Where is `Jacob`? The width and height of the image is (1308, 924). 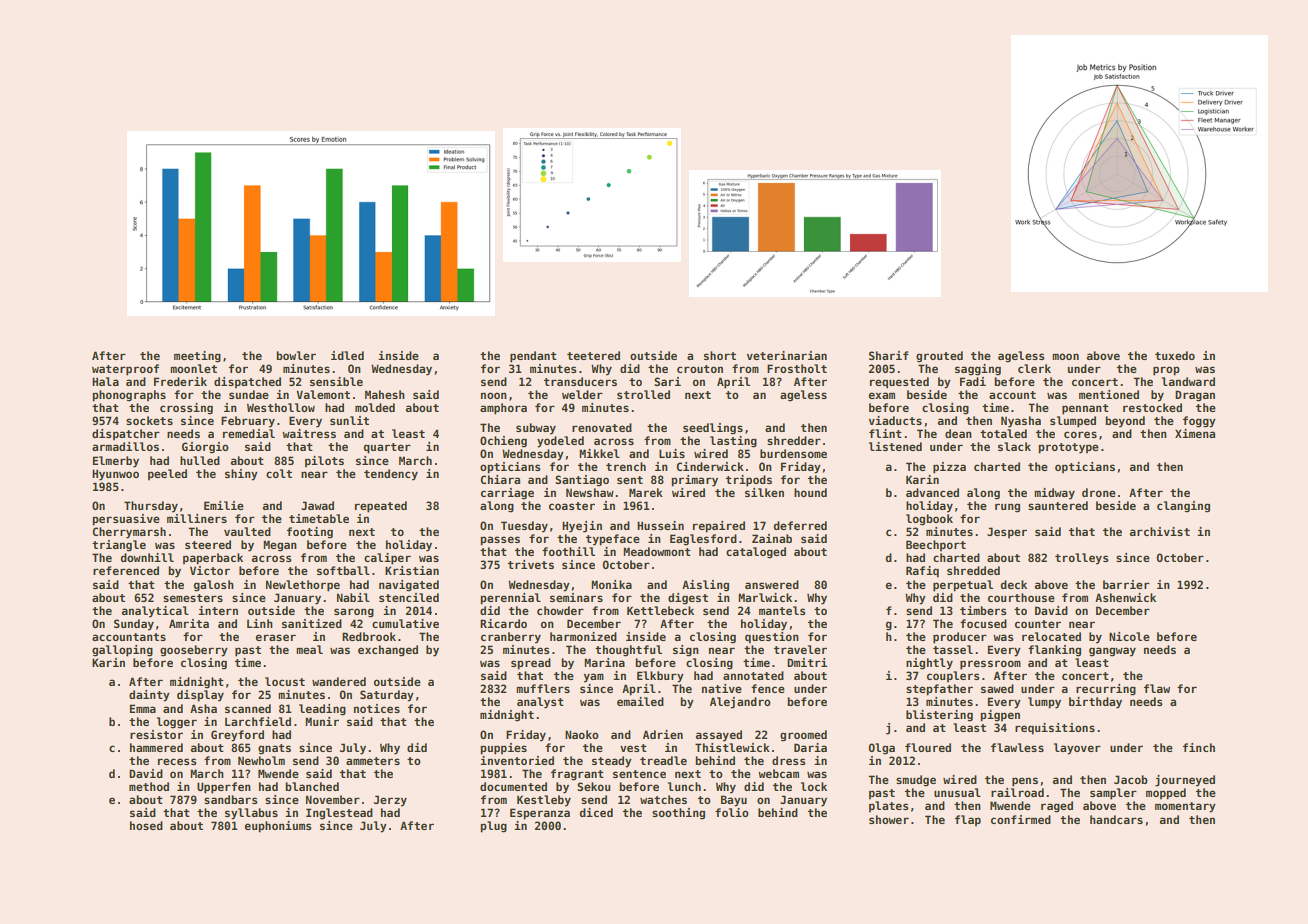
Jacob is located at coordinates (1131, 779).
